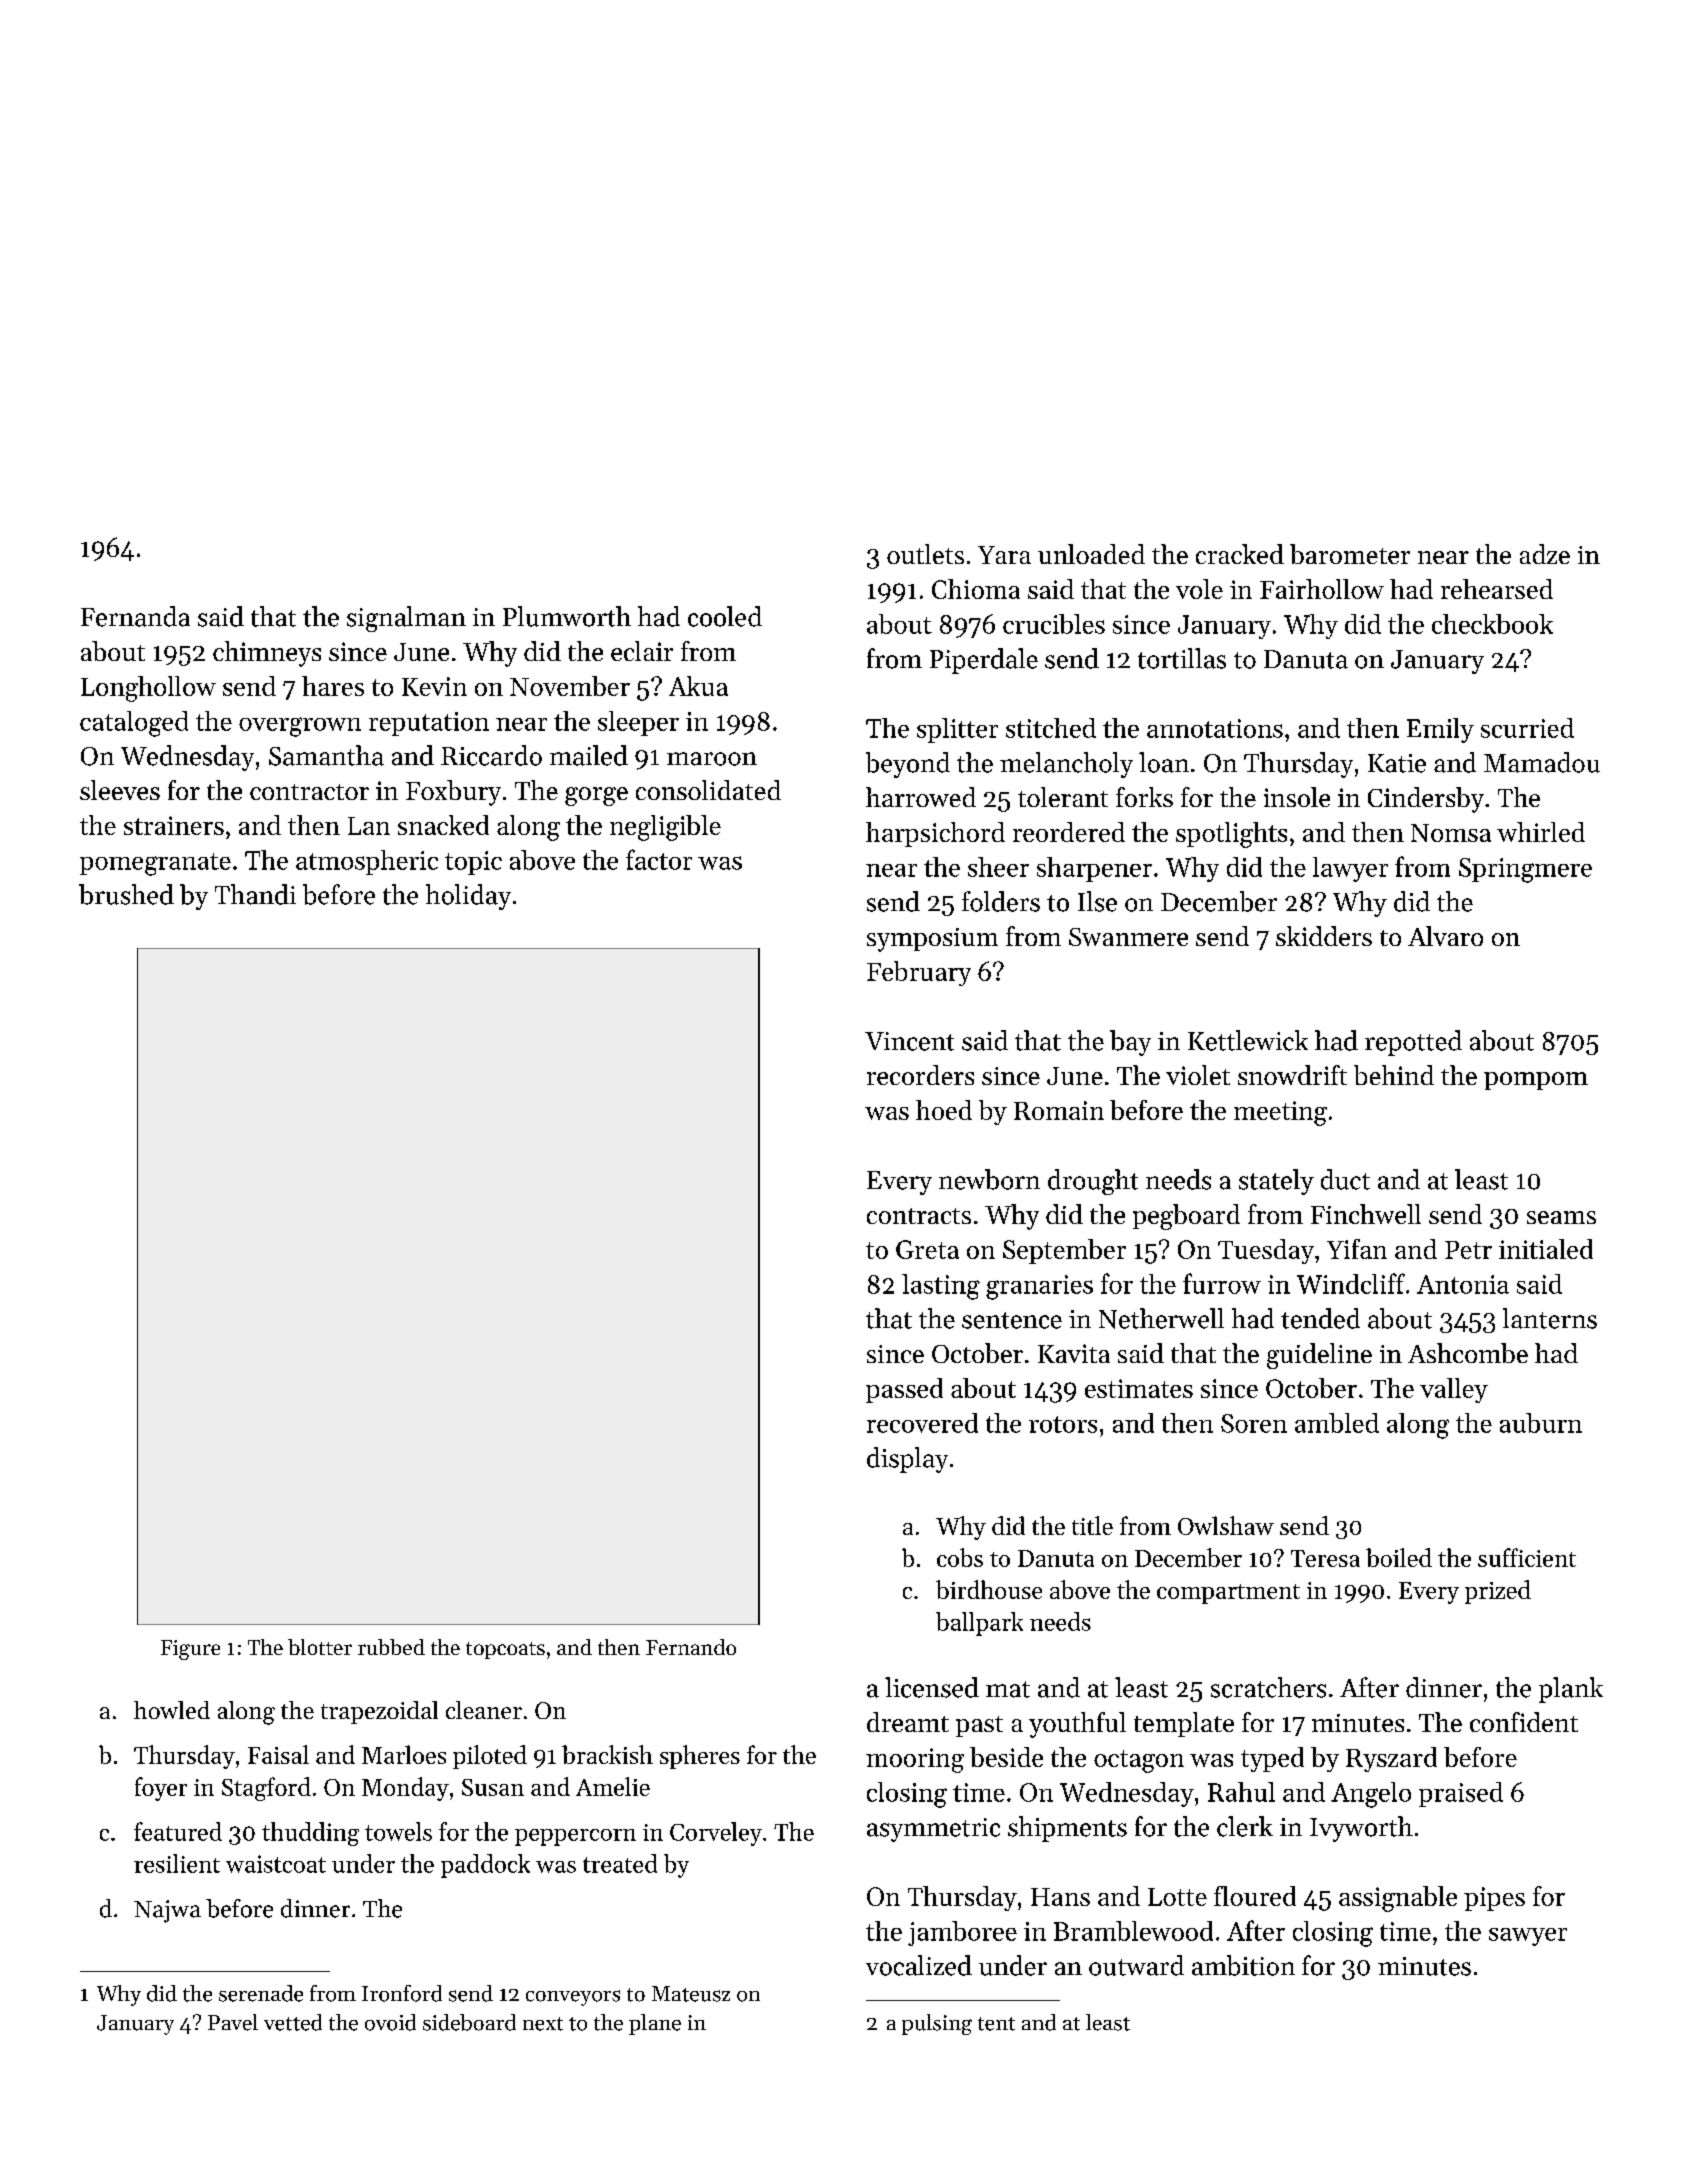 This image has width=1683, height=2178. What do you see at coordinates (391, 1647) in the image?
I see `rubbed` at bounding box center [391, 1647].
